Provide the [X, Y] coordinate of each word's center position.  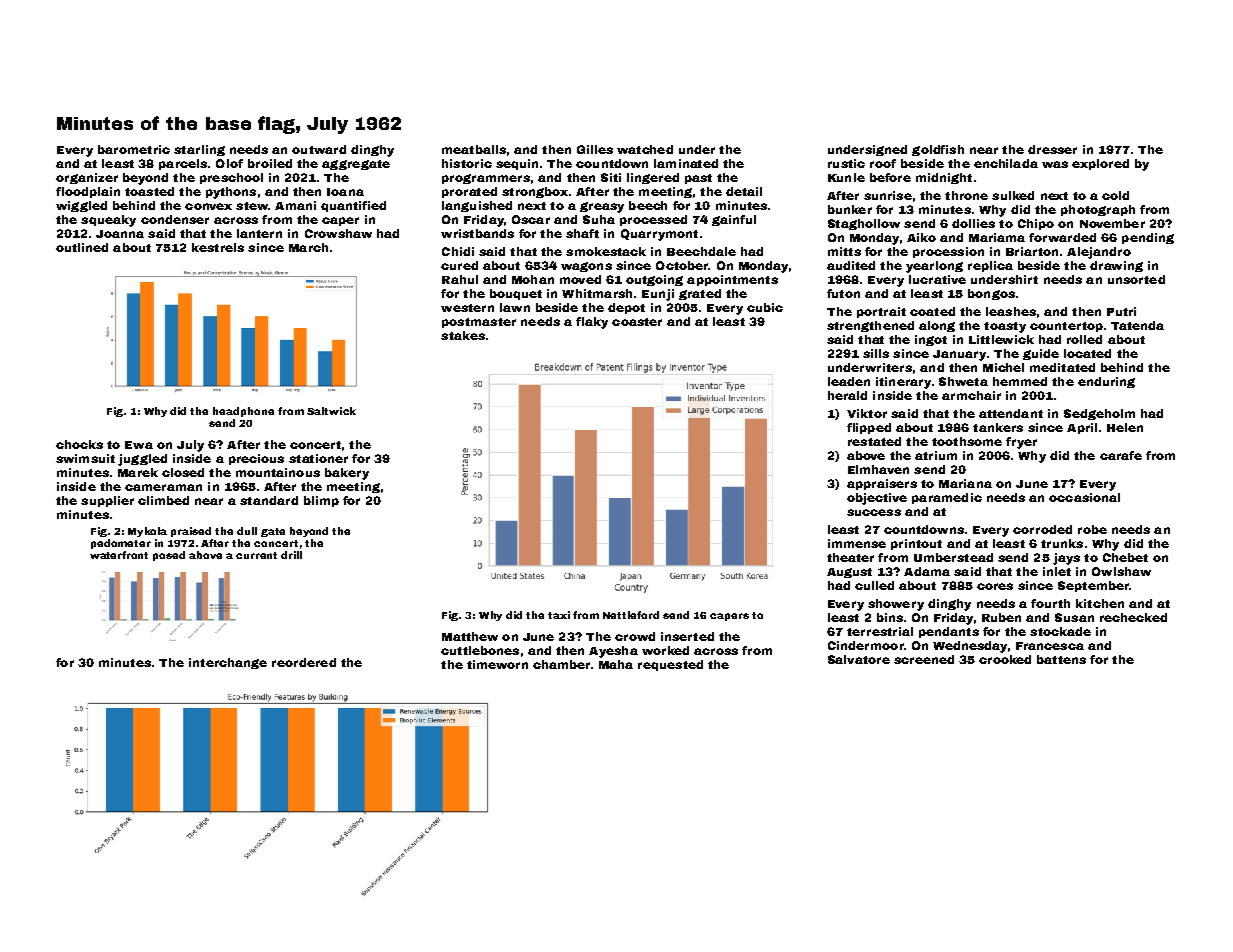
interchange [228, 663]
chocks [79, 444]
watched [645, 149]
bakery [347, 474]
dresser [1052, 149]
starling [199, 150]
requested [670, 665]
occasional [1084, 497]
